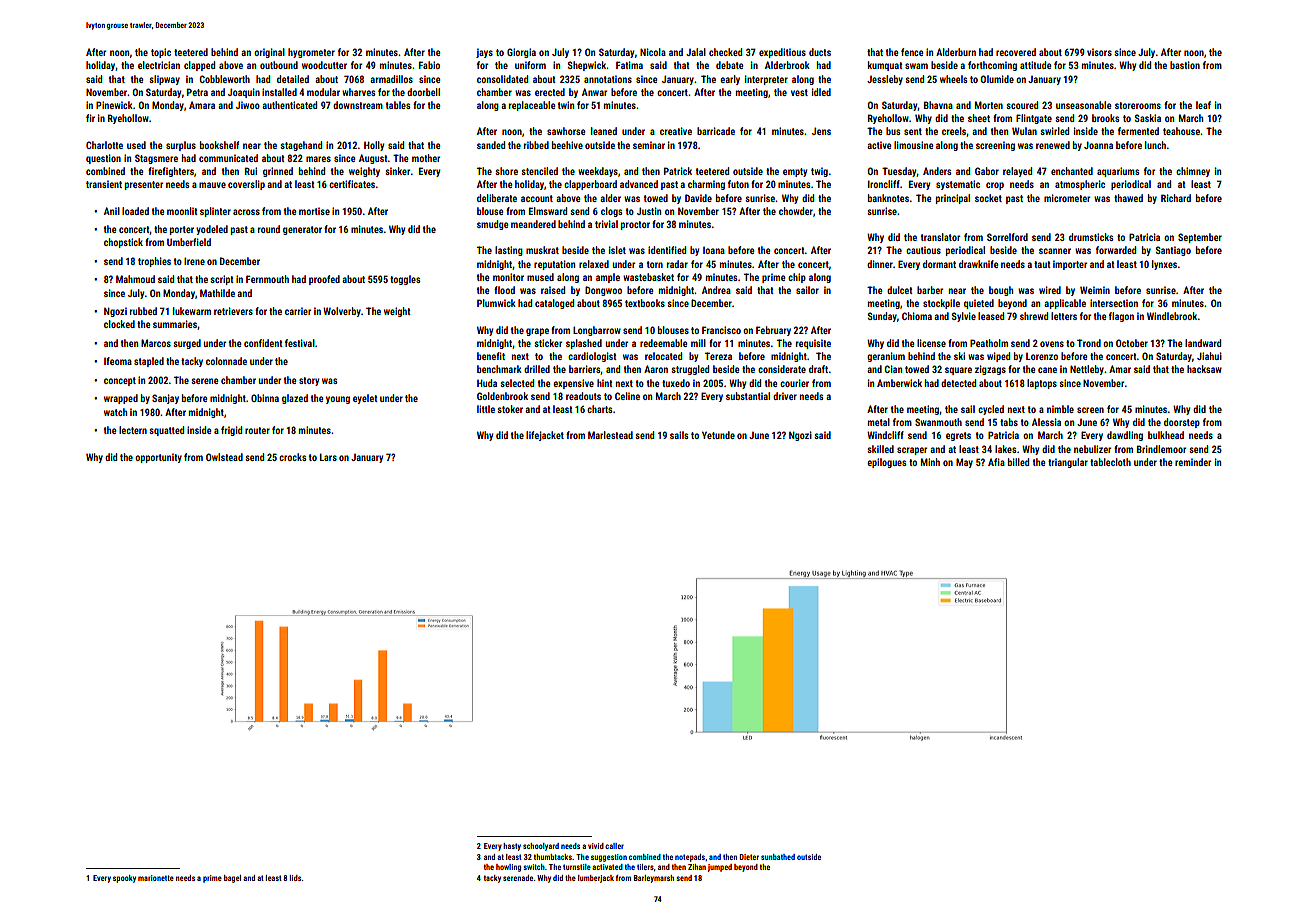 The height and width of the screenshot is (924, 1308). Describe the element at coordinates (819, 172) in the screenshot. I see `twig` at that location.
